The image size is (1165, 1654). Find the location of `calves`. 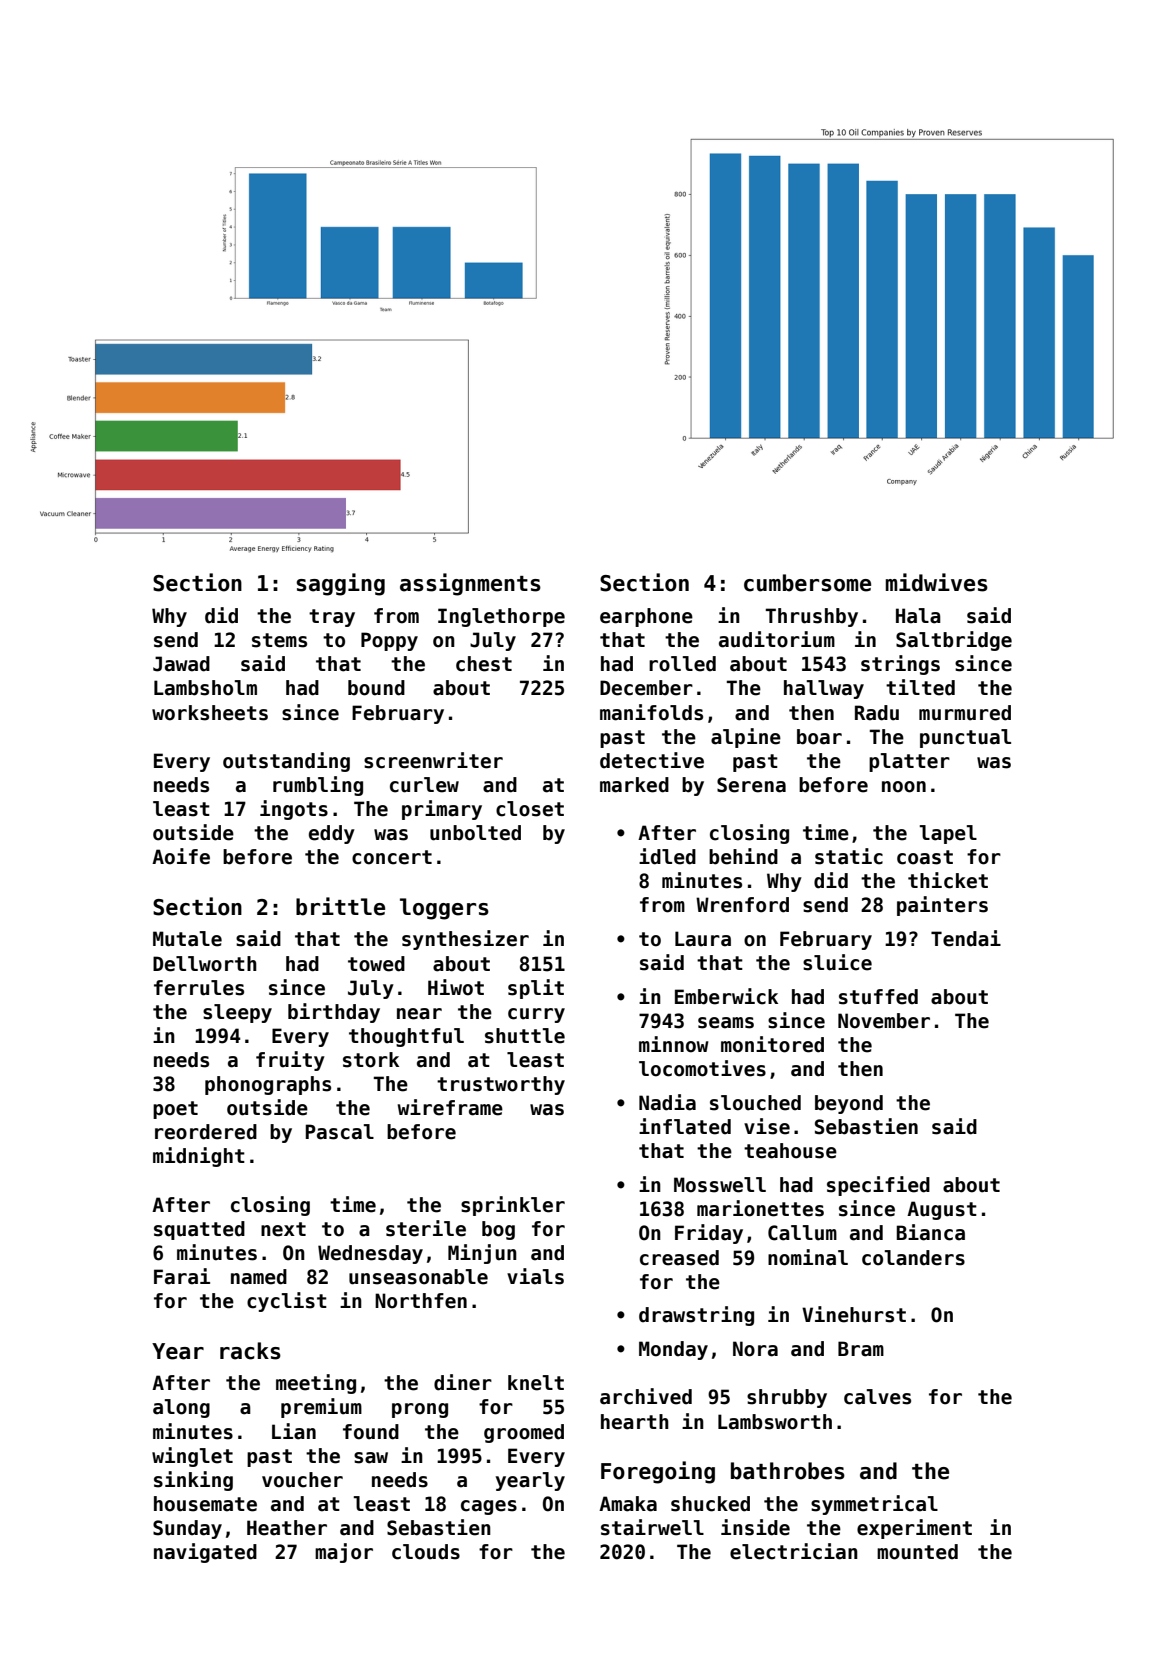

calves is located at coordinates (877, 1397).
